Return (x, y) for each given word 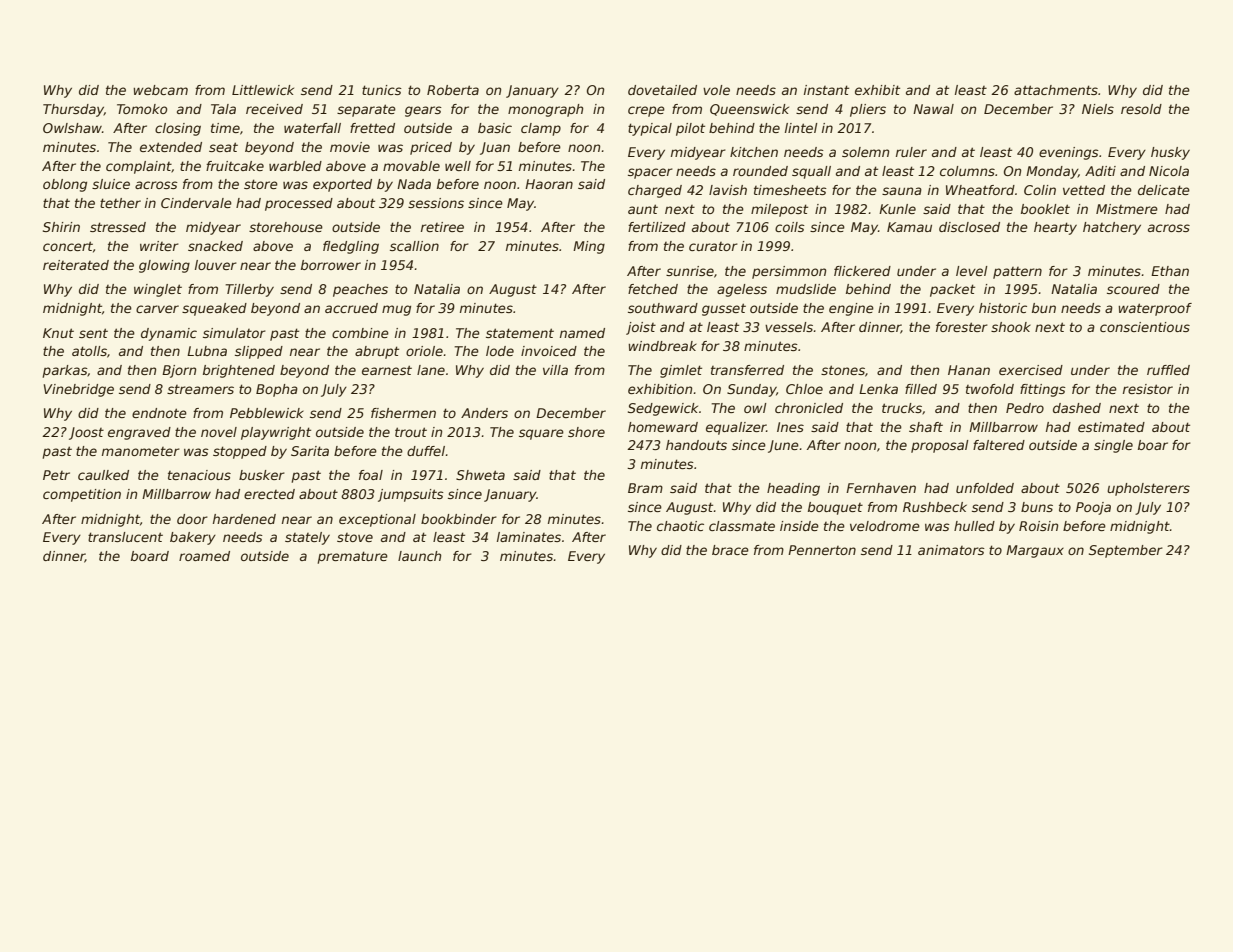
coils (790, 227)
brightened (239, 371)
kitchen (754, 152)
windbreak (662, 346)
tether (120, 203)
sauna (902, 191)
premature (353, 557)
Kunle (897, 209)
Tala (223, 109)
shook (1011, 327)
